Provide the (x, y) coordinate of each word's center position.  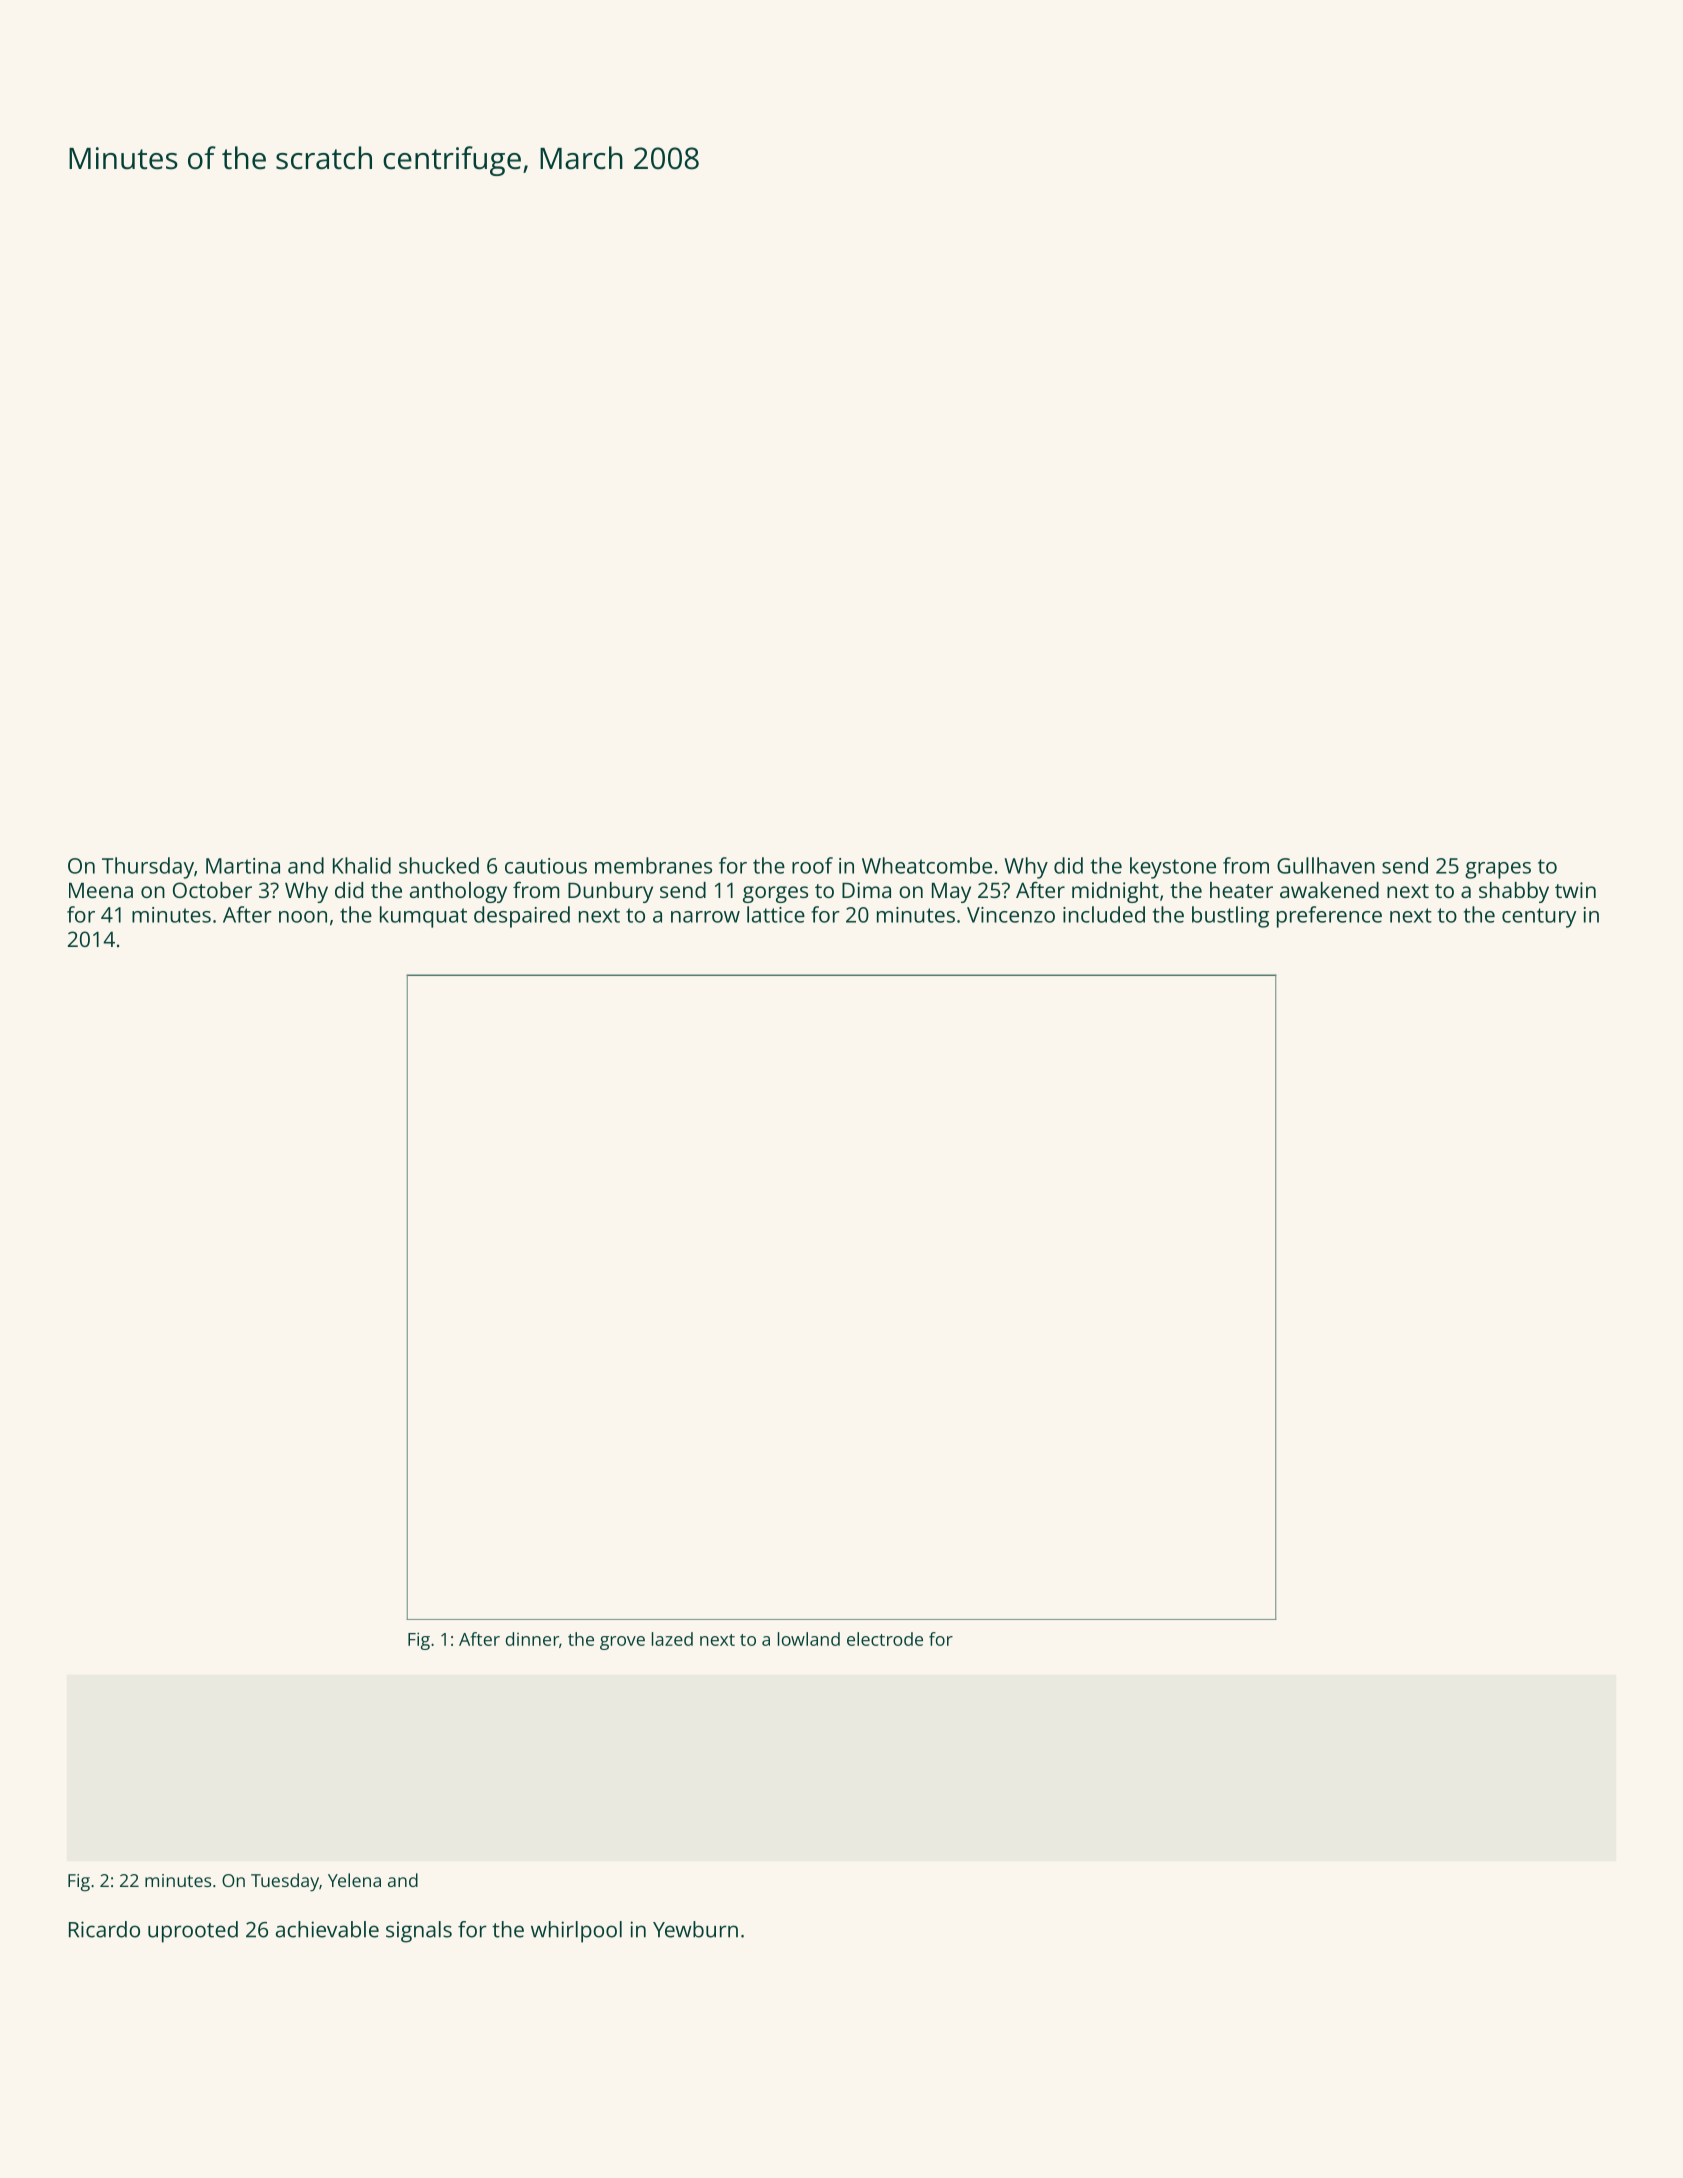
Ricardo (104, 1929)
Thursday (148, 868)
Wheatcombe (927, 865)
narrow (705, 917)
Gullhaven (1326, 865)
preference (1329, 917)
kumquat (423, 917)
